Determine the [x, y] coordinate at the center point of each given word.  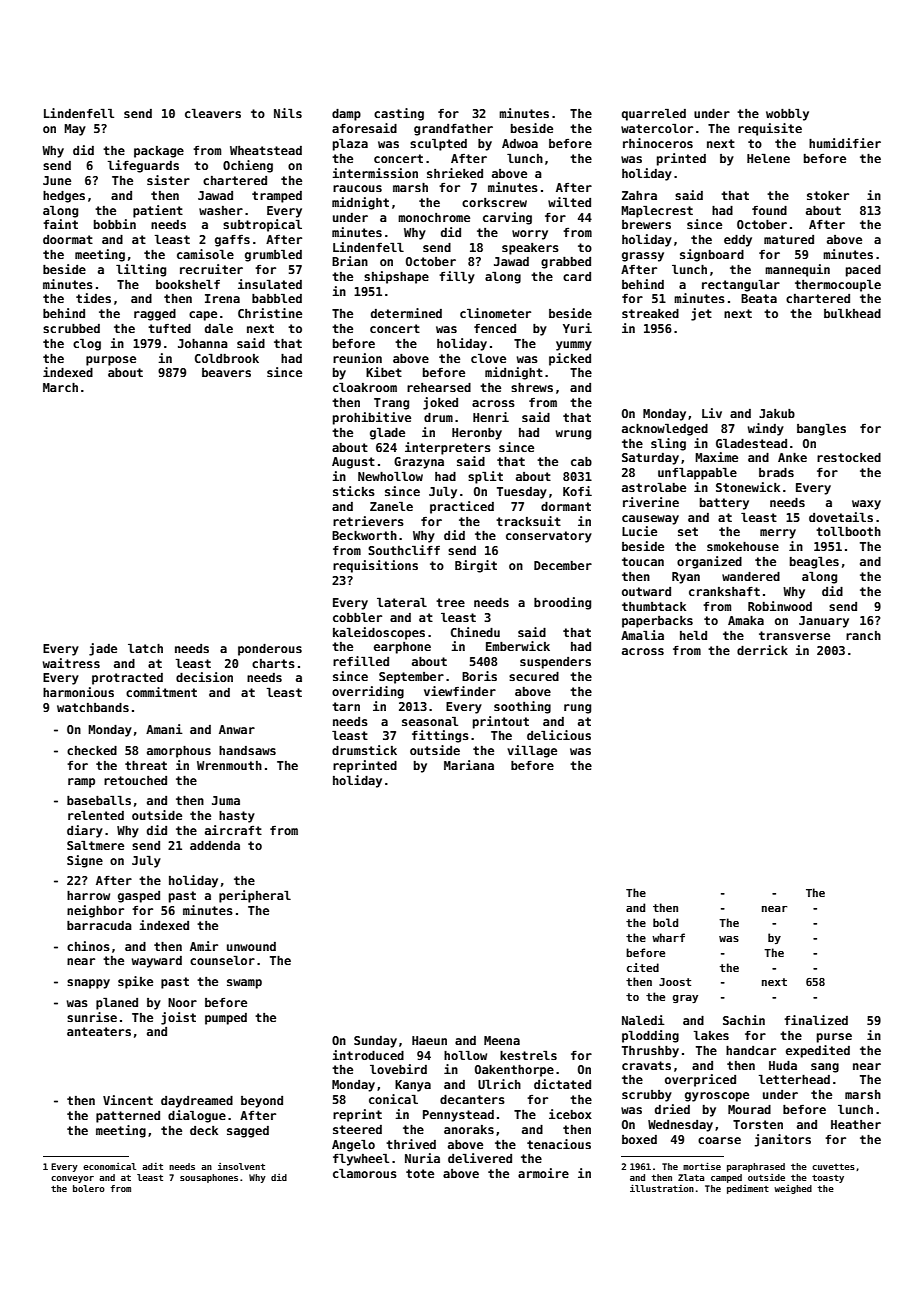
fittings [440, 736]
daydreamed [197, 1102]
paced [863, 271]
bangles [821, 429]
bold [665, 922]
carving [507, 218]
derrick [762, 650]
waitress [71, 663]
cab [581, 461]
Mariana [469, 765]
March [60, 387]
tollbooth [848, 531]
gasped [139, 897]
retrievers [368, 521]
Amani [164, 729]
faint [60, 224]
